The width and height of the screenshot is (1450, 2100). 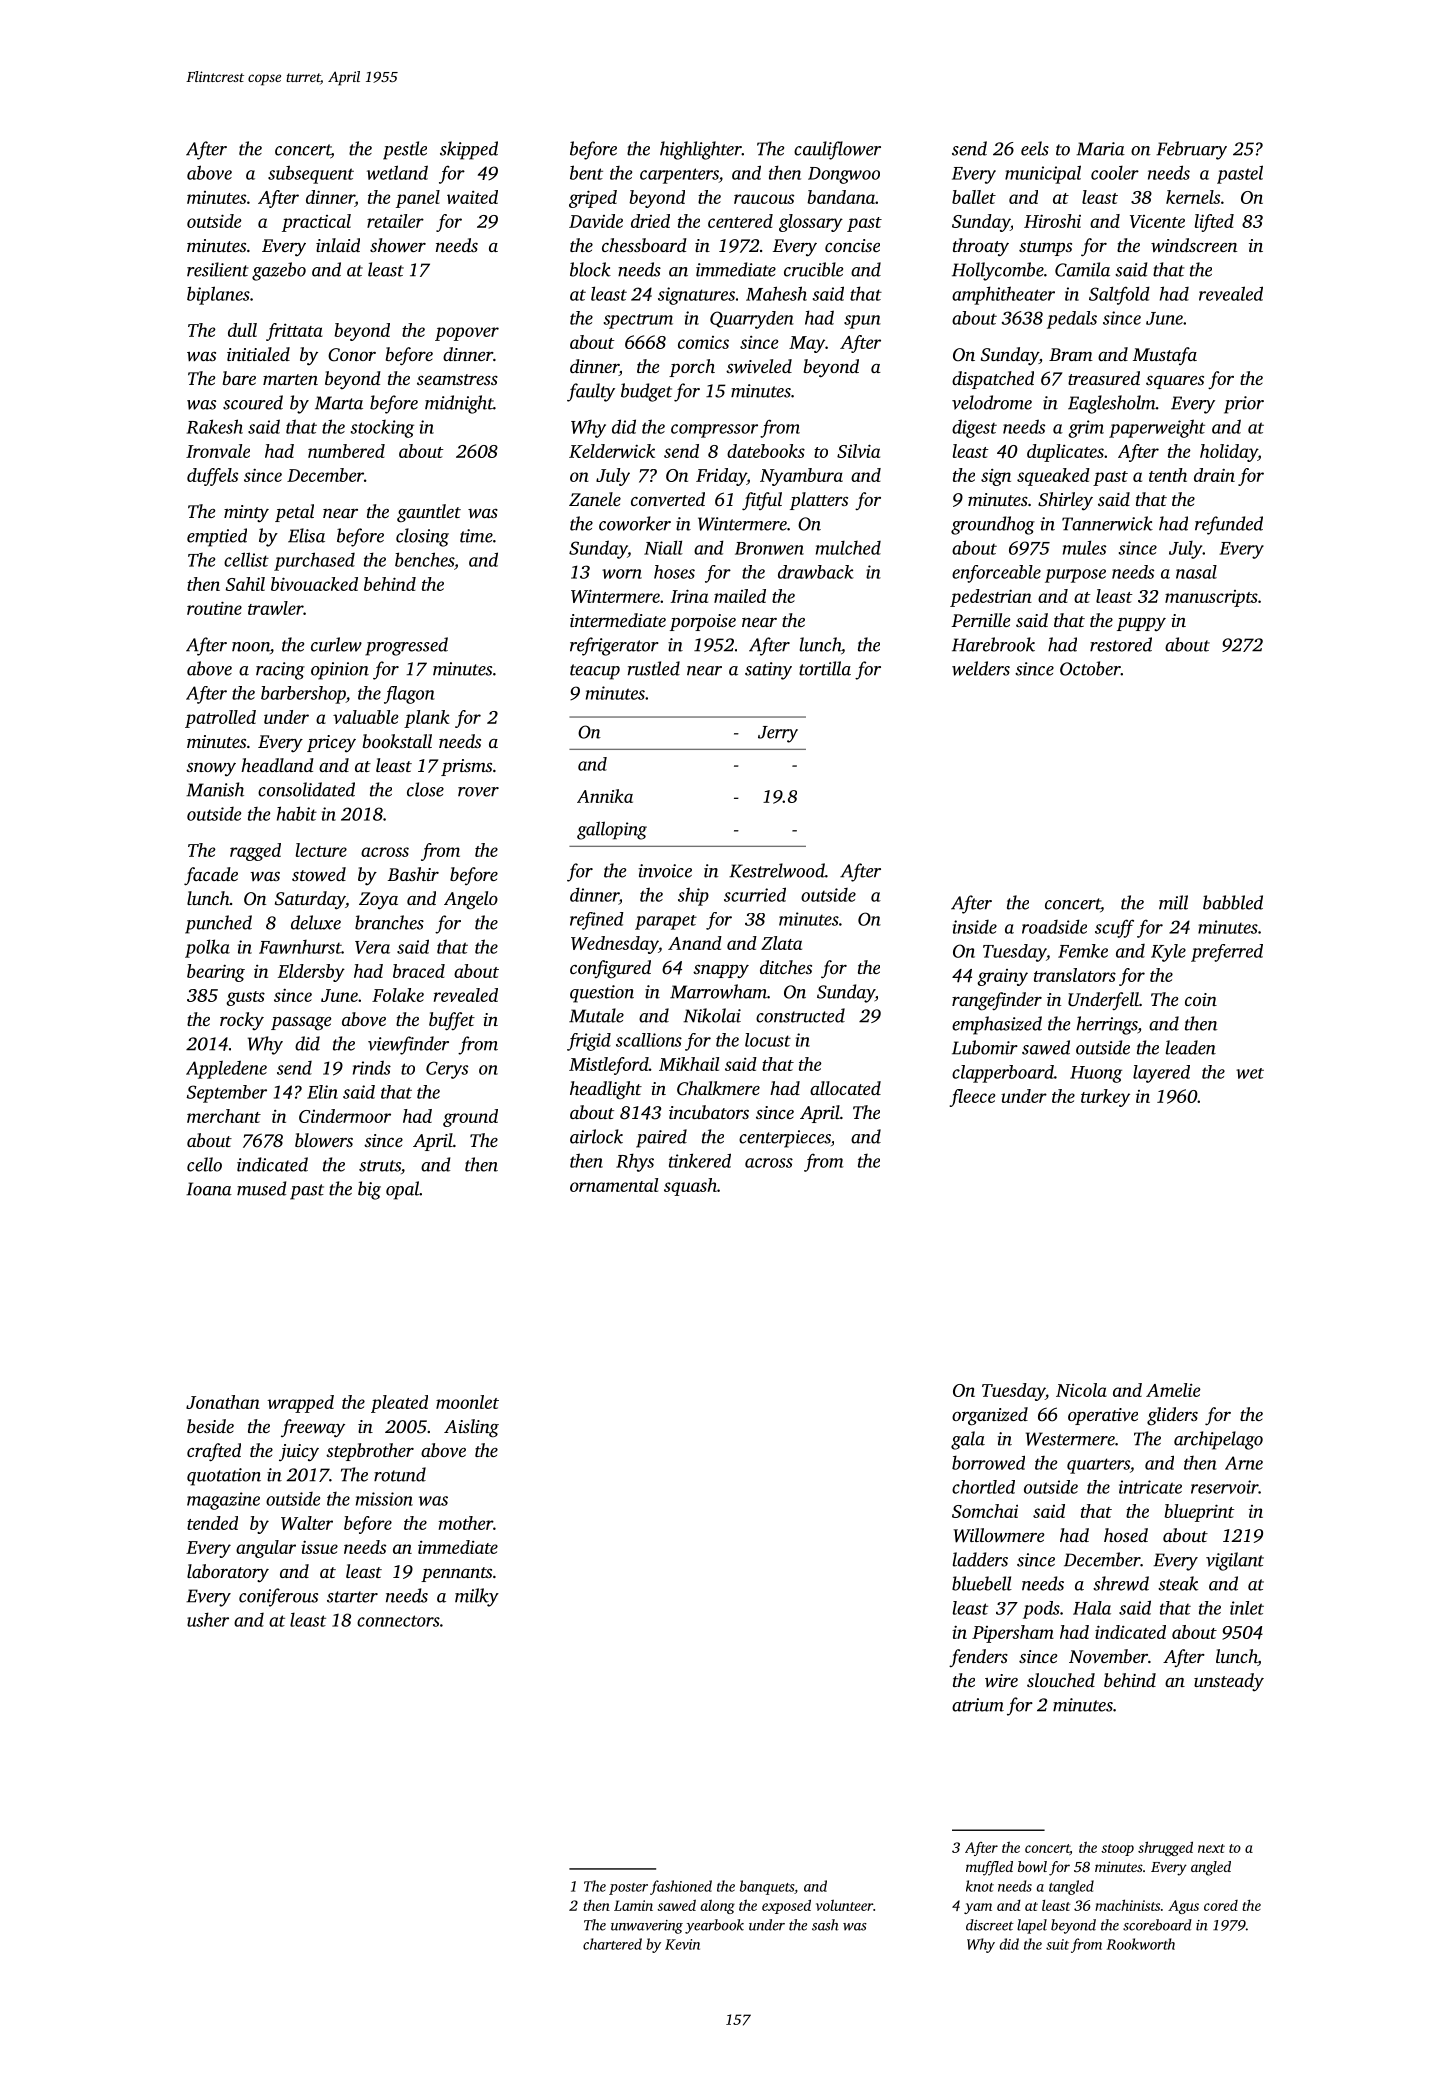 I want to click on mill, so click(x=1173, y=902).
